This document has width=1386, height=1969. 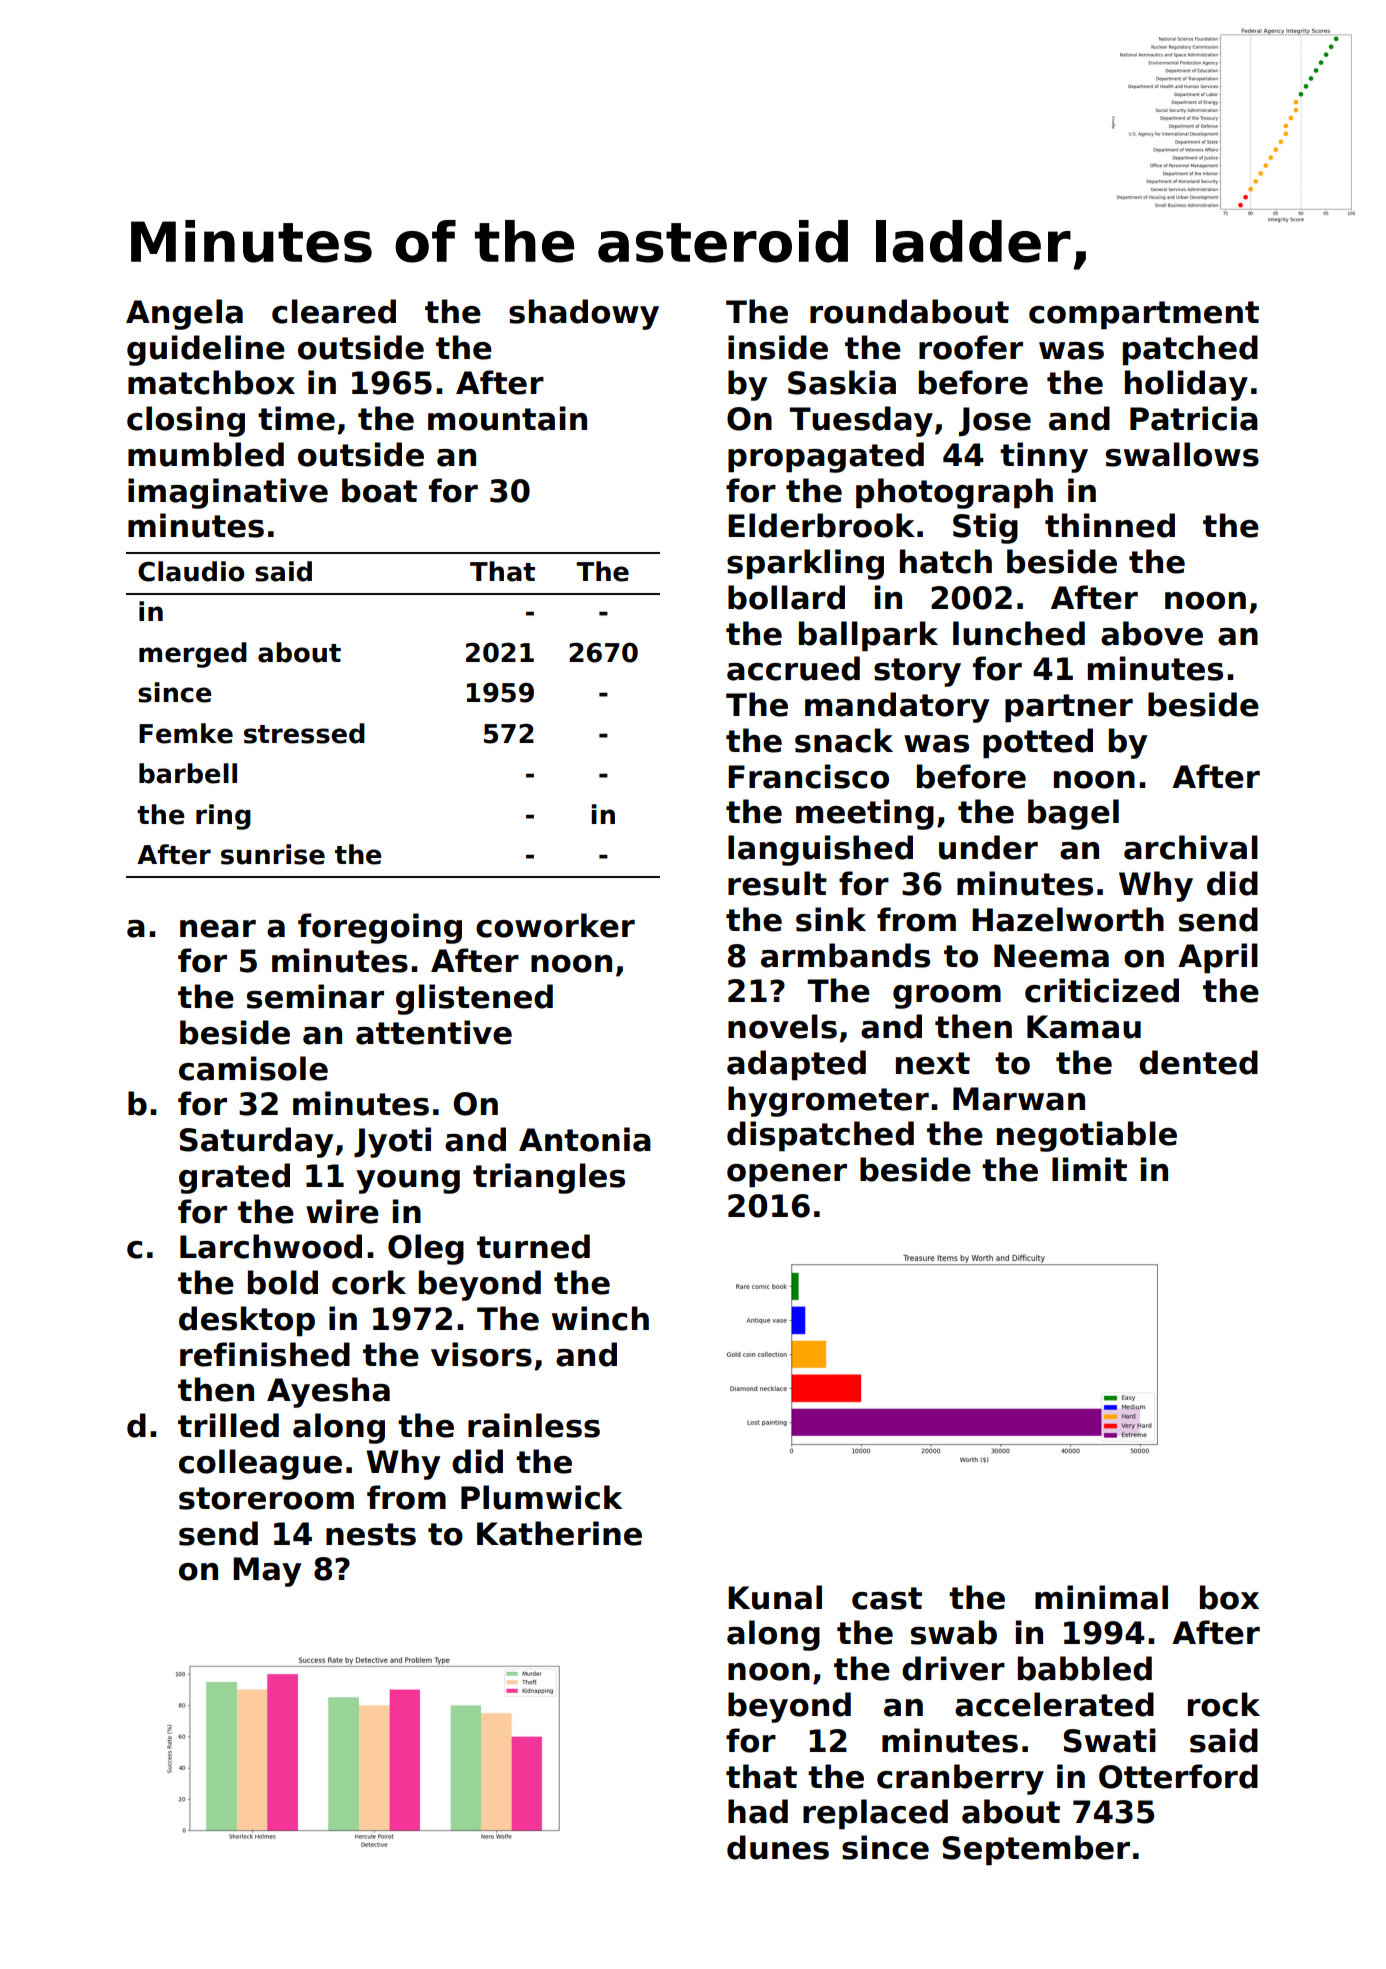 What do you see at coordinates (334, 311) in the document?
I see `cleared` at bounding box center [334, 311].
